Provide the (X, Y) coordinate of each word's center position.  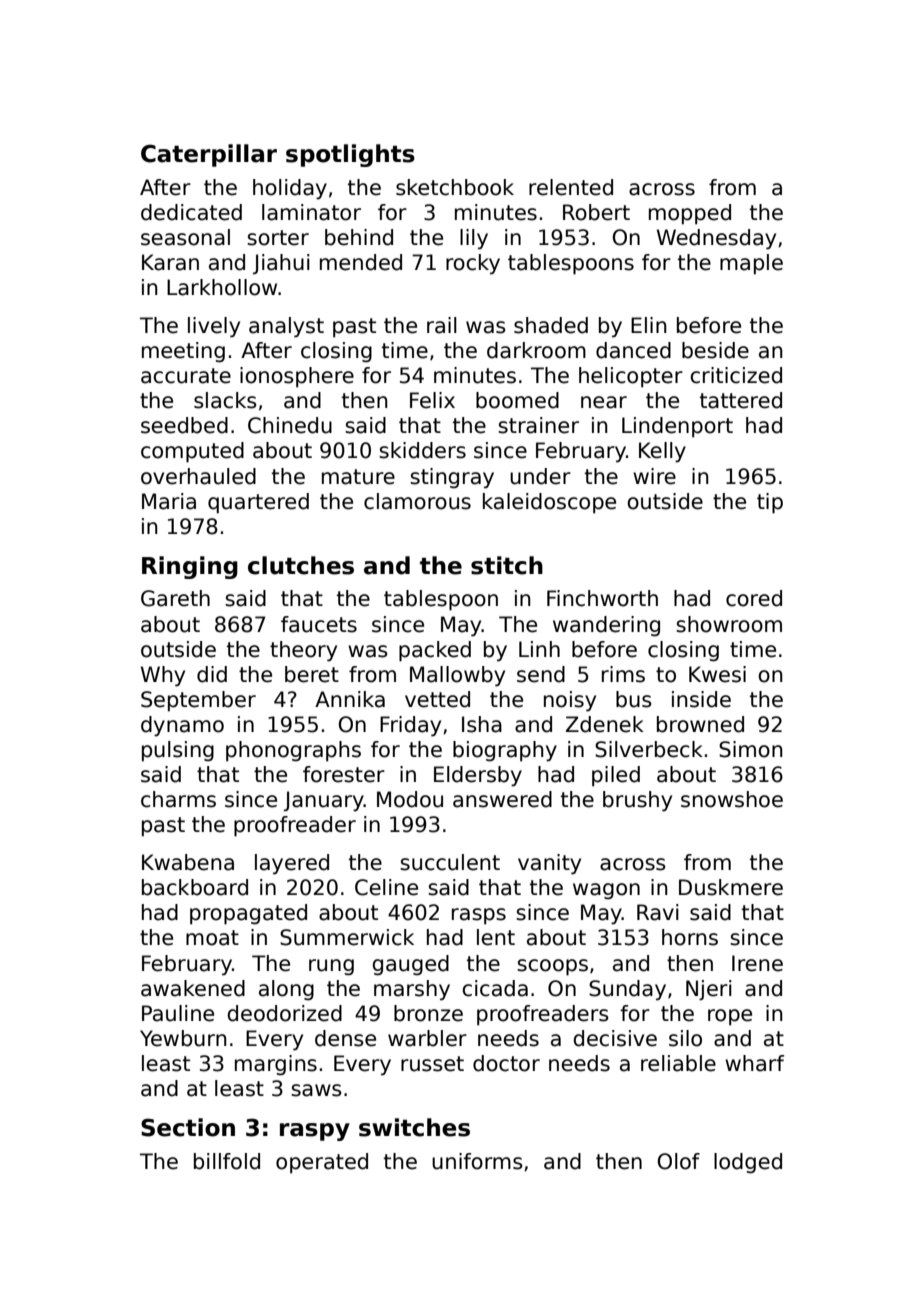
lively (214, 327)
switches (414, 1127)
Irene (757, 963)
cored (754, 598)
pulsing (178, 751)
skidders (422, 450)
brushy (637, 801)
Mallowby (457, 676)
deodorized (284, 1013)
